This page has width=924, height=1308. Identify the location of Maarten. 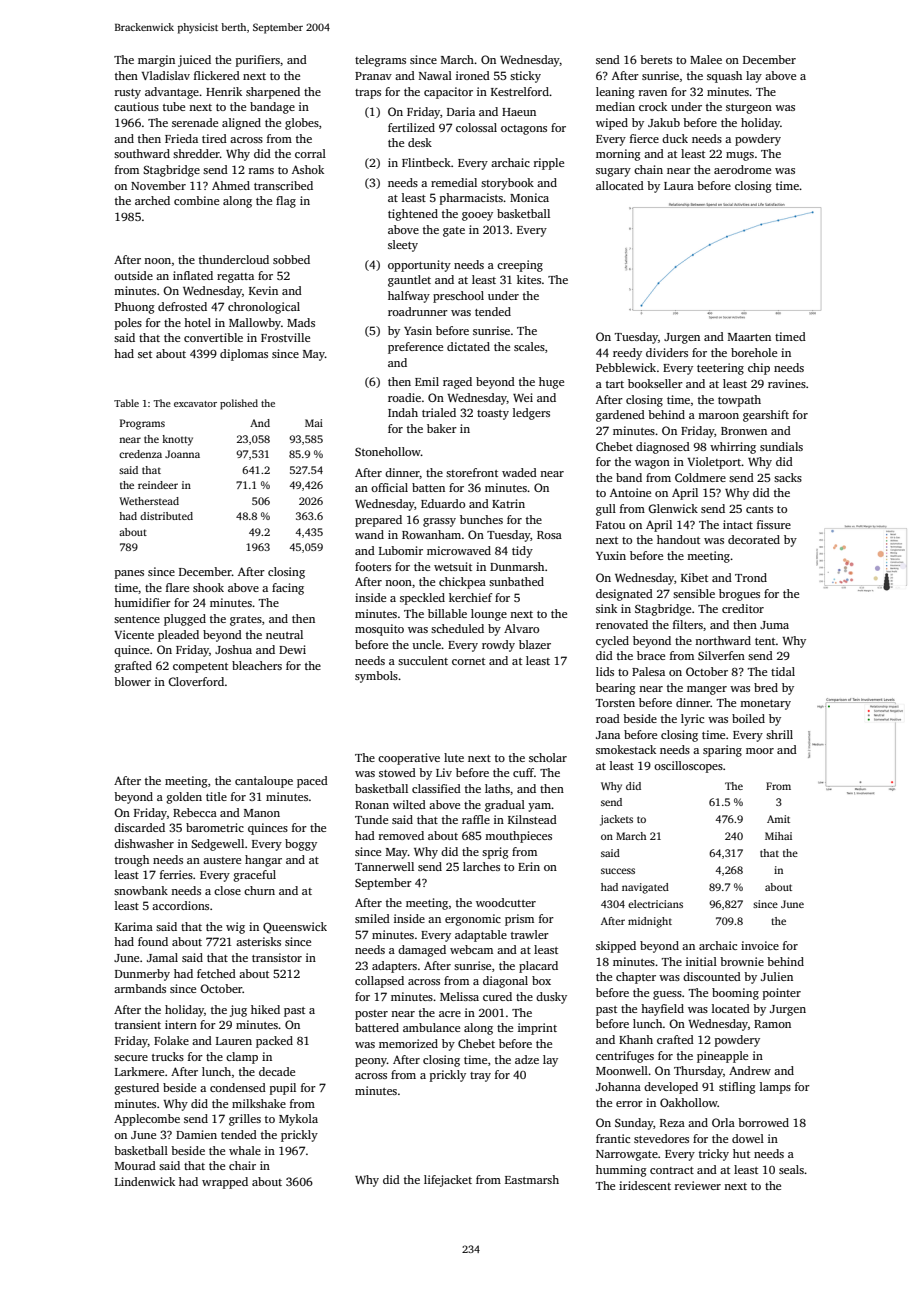
(749, 337).
